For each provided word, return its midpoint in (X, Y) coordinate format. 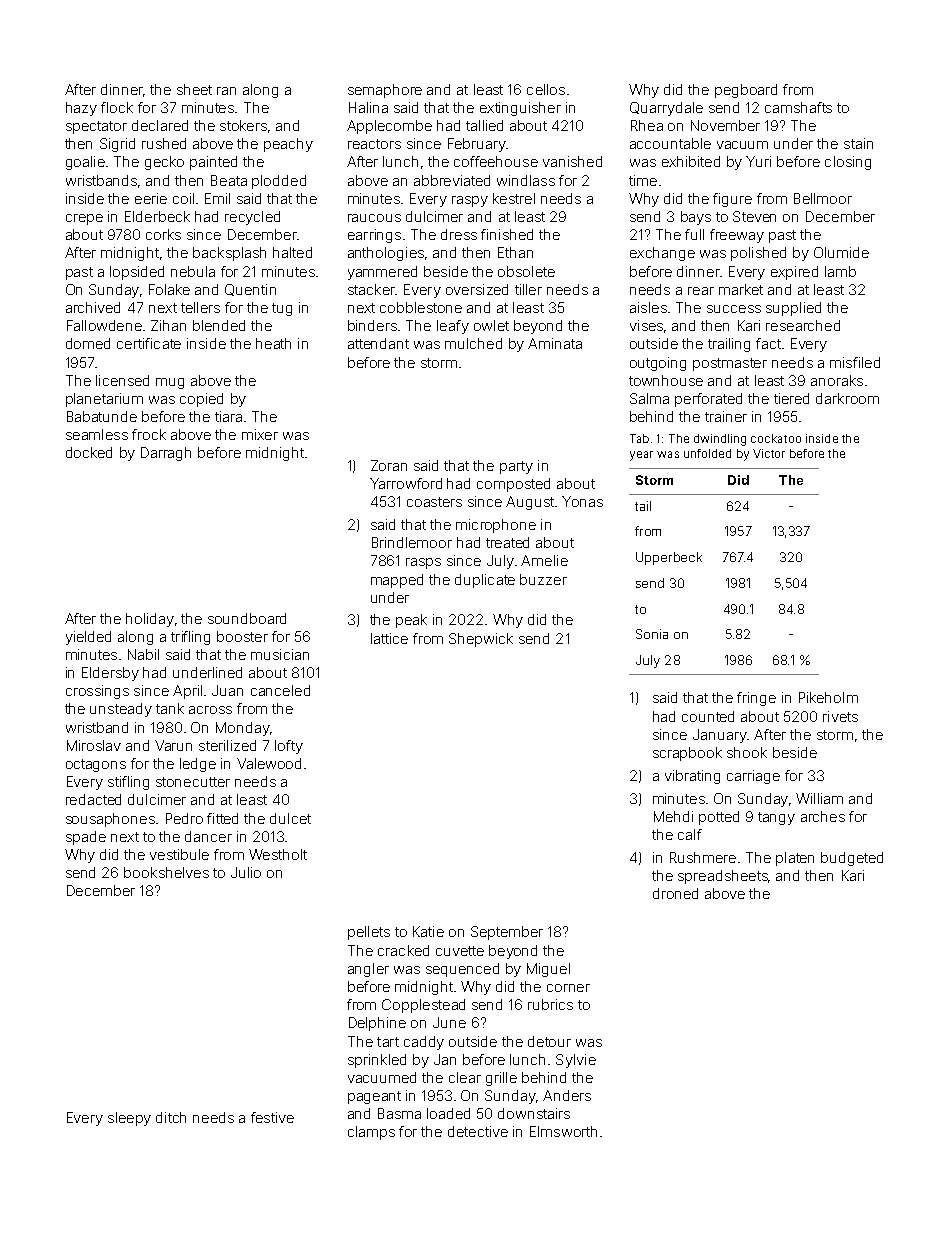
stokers (243, 125)
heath (273, 343)
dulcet (290, 818)
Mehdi (673, 816)
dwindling (720, 440)
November (725, 125)
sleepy (129, 1119)
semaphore (385, 91)
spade (86, 838)
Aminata (555, 343)
